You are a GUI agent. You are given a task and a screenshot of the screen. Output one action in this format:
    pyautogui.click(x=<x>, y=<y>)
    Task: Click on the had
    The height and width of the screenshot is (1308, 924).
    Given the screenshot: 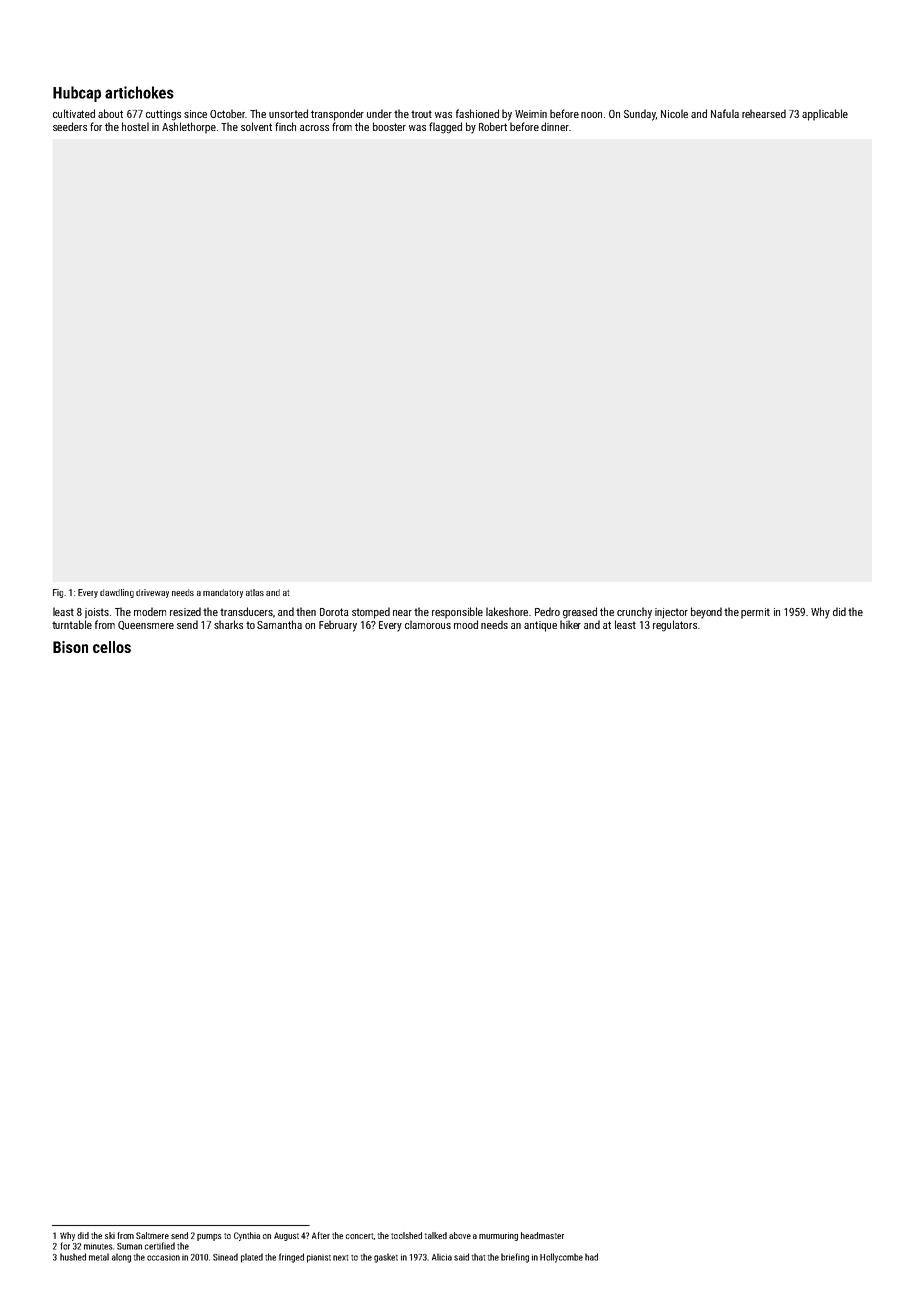 What is the action you would take?
    pyautogui.click(x=591, y=1257)
